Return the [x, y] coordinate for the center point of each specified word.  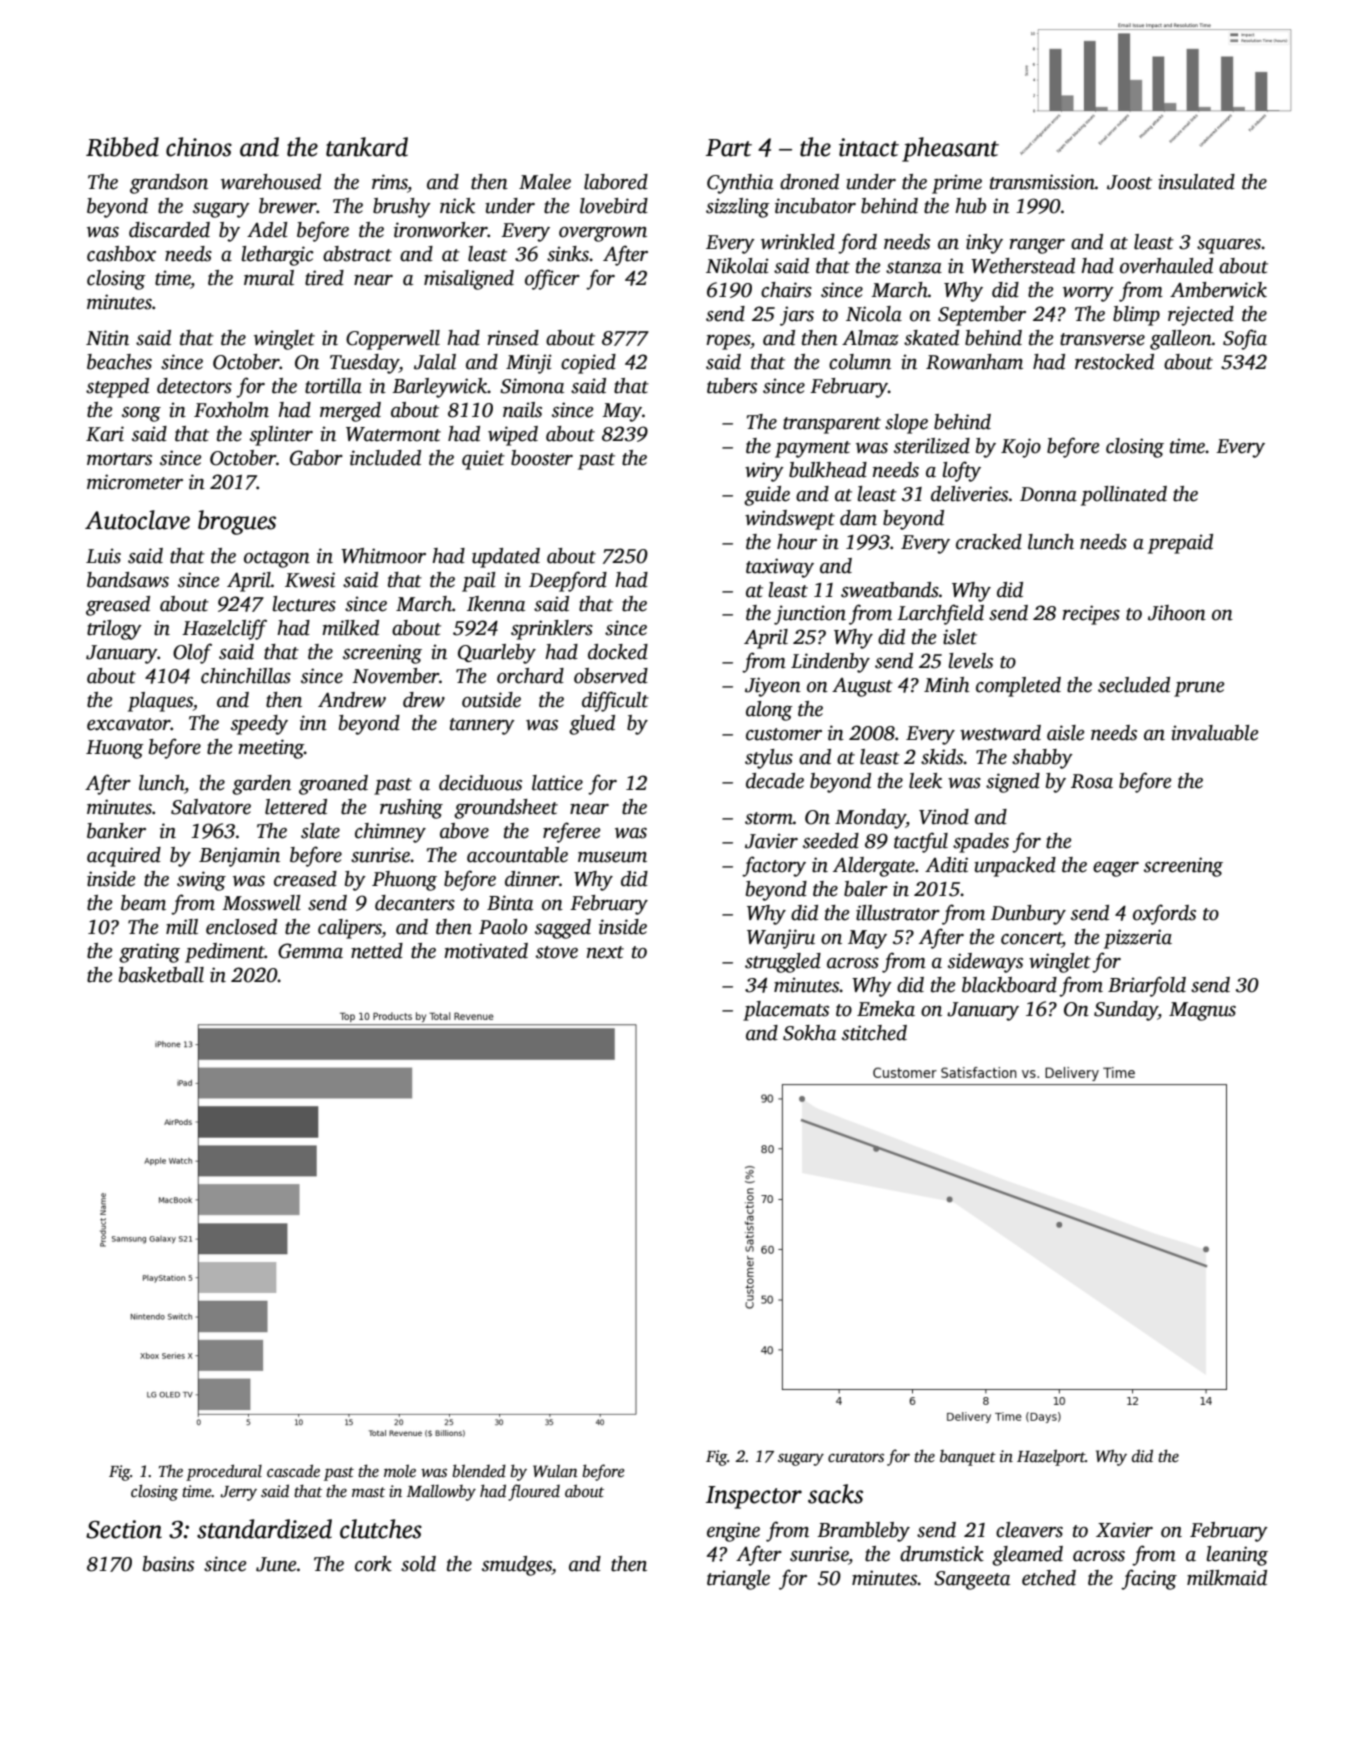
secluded [1134, 685]
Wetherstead [1023, 266]
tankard [367, 147]
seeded [831, 841]
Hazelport [1051, 1457]
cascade [293, 1471]
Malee [545, 182]
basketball [161, 975]
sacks [835, 1494]
